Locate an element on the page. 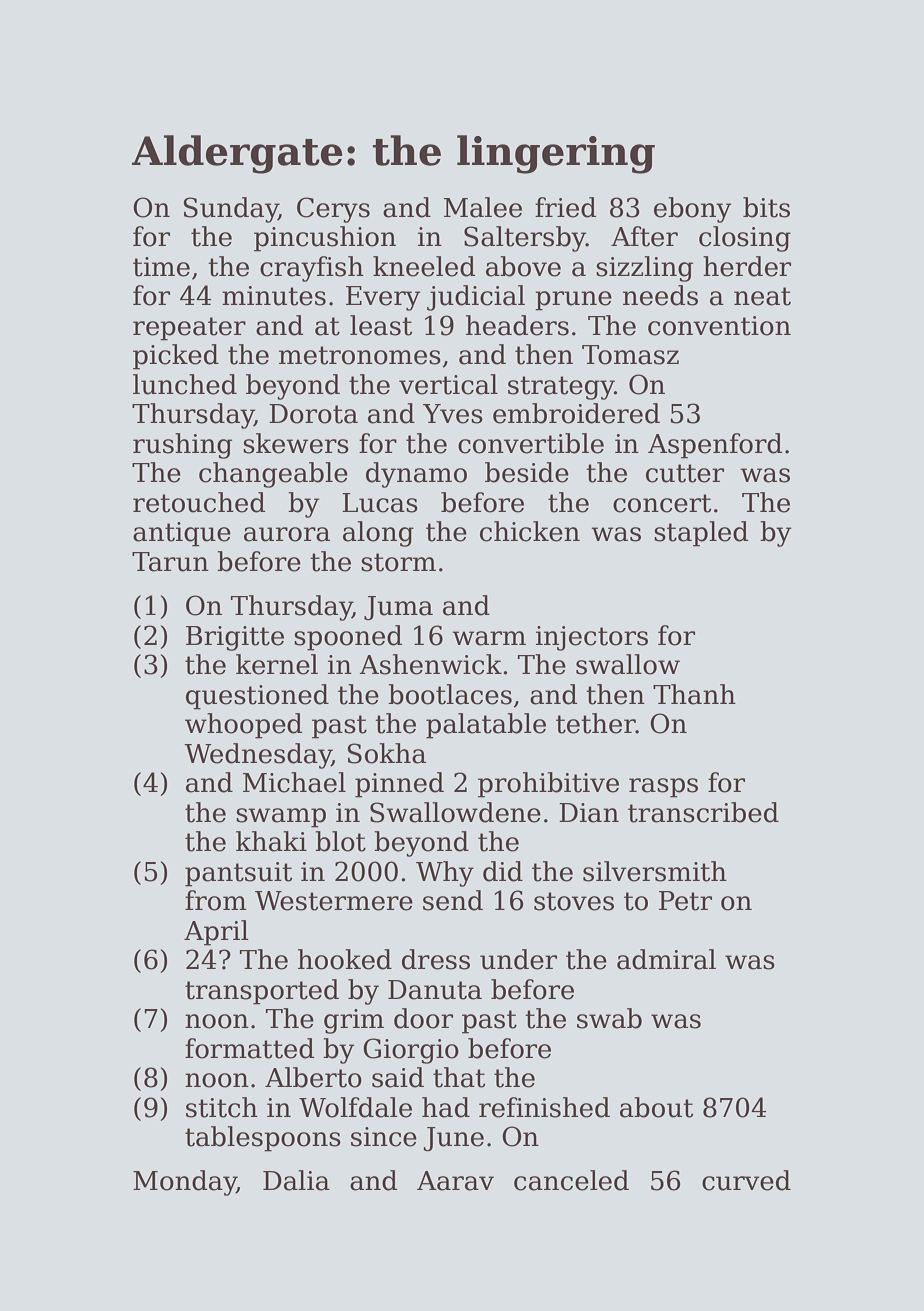  door is located at coordinates (423, 1018).
